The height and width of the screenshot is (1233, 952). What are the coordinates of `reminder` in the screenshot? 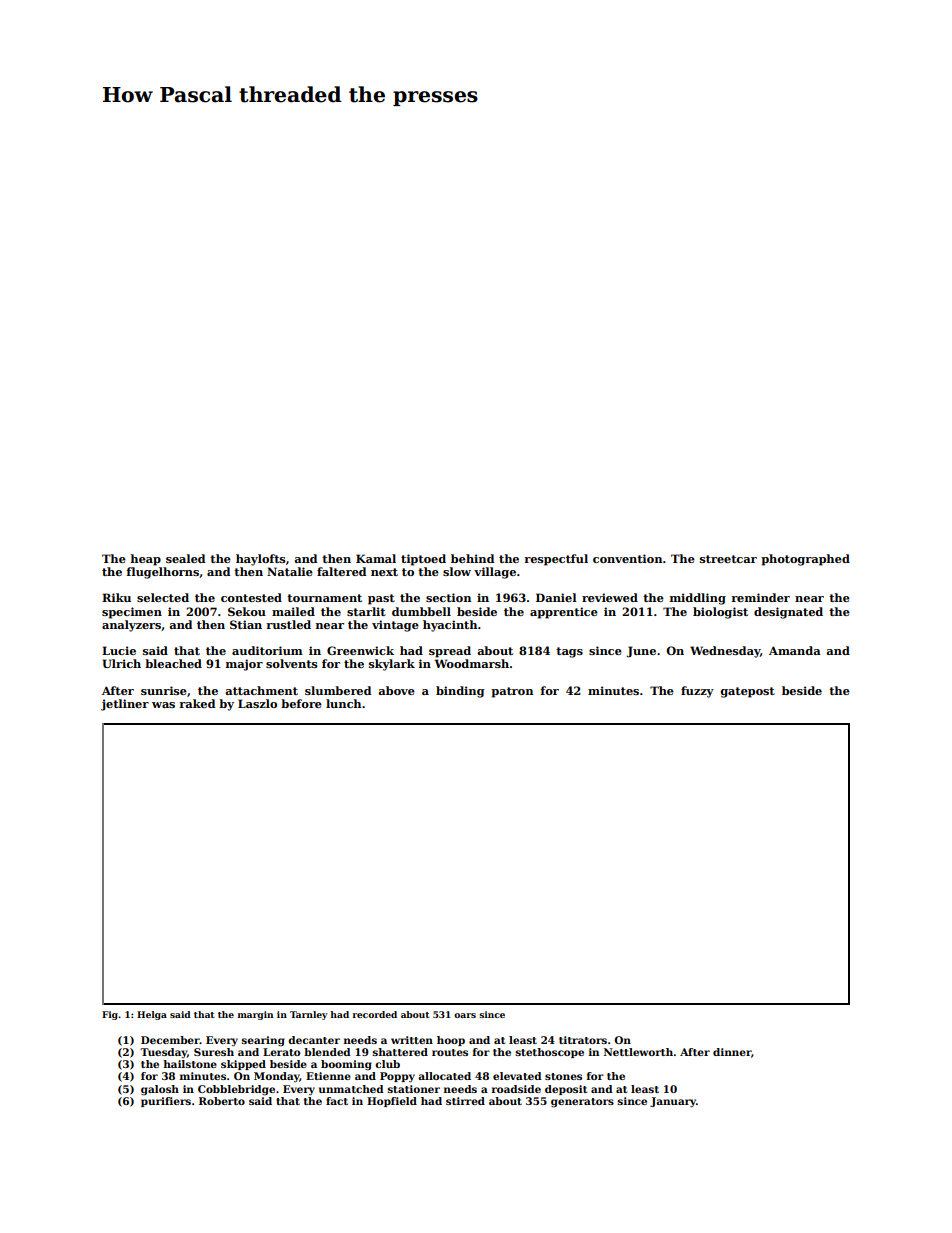 It's located at (760, 597).
